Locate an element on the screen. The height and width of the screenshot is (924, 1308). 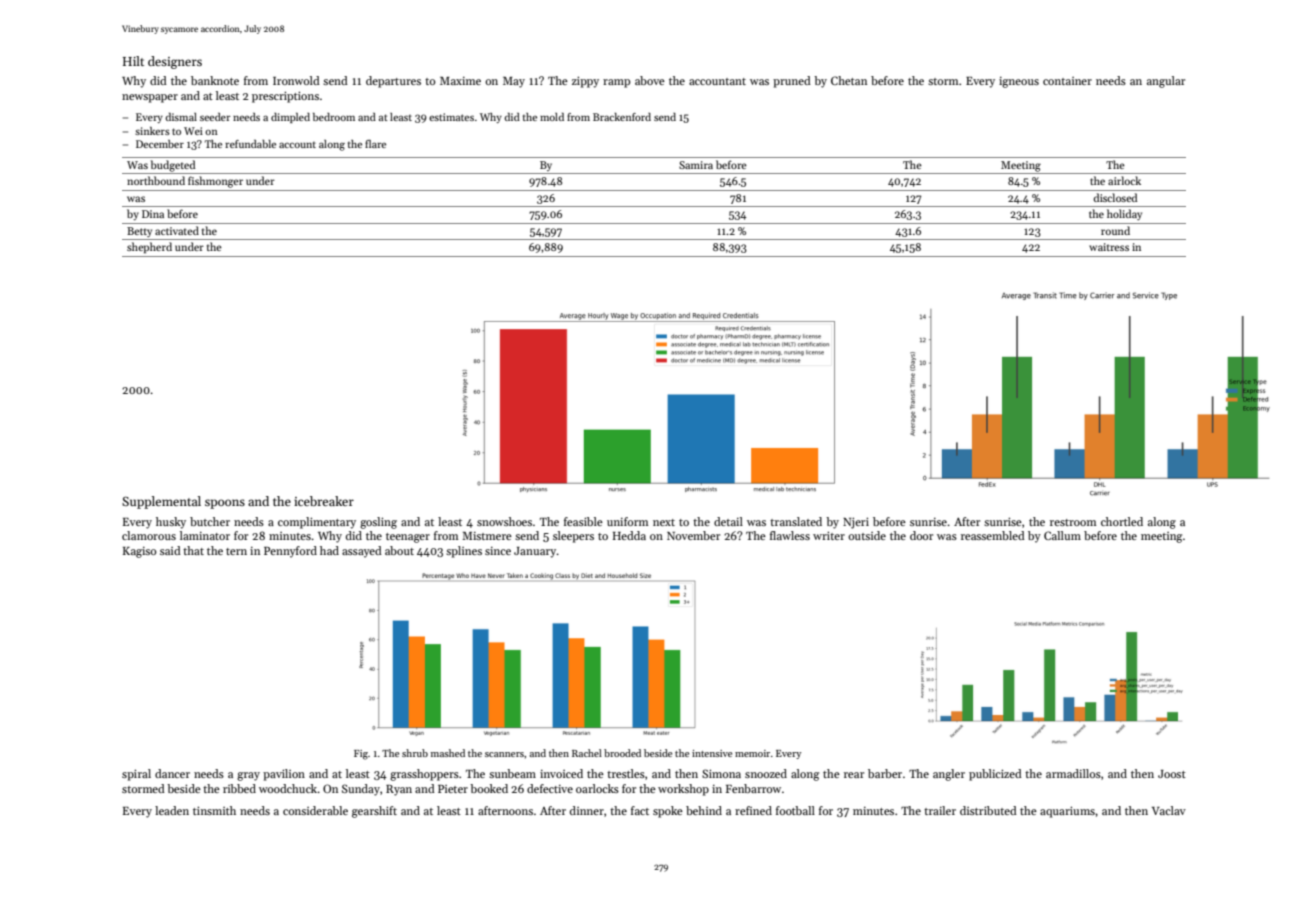
grasshoppers is located at coordinates (424, 775).
